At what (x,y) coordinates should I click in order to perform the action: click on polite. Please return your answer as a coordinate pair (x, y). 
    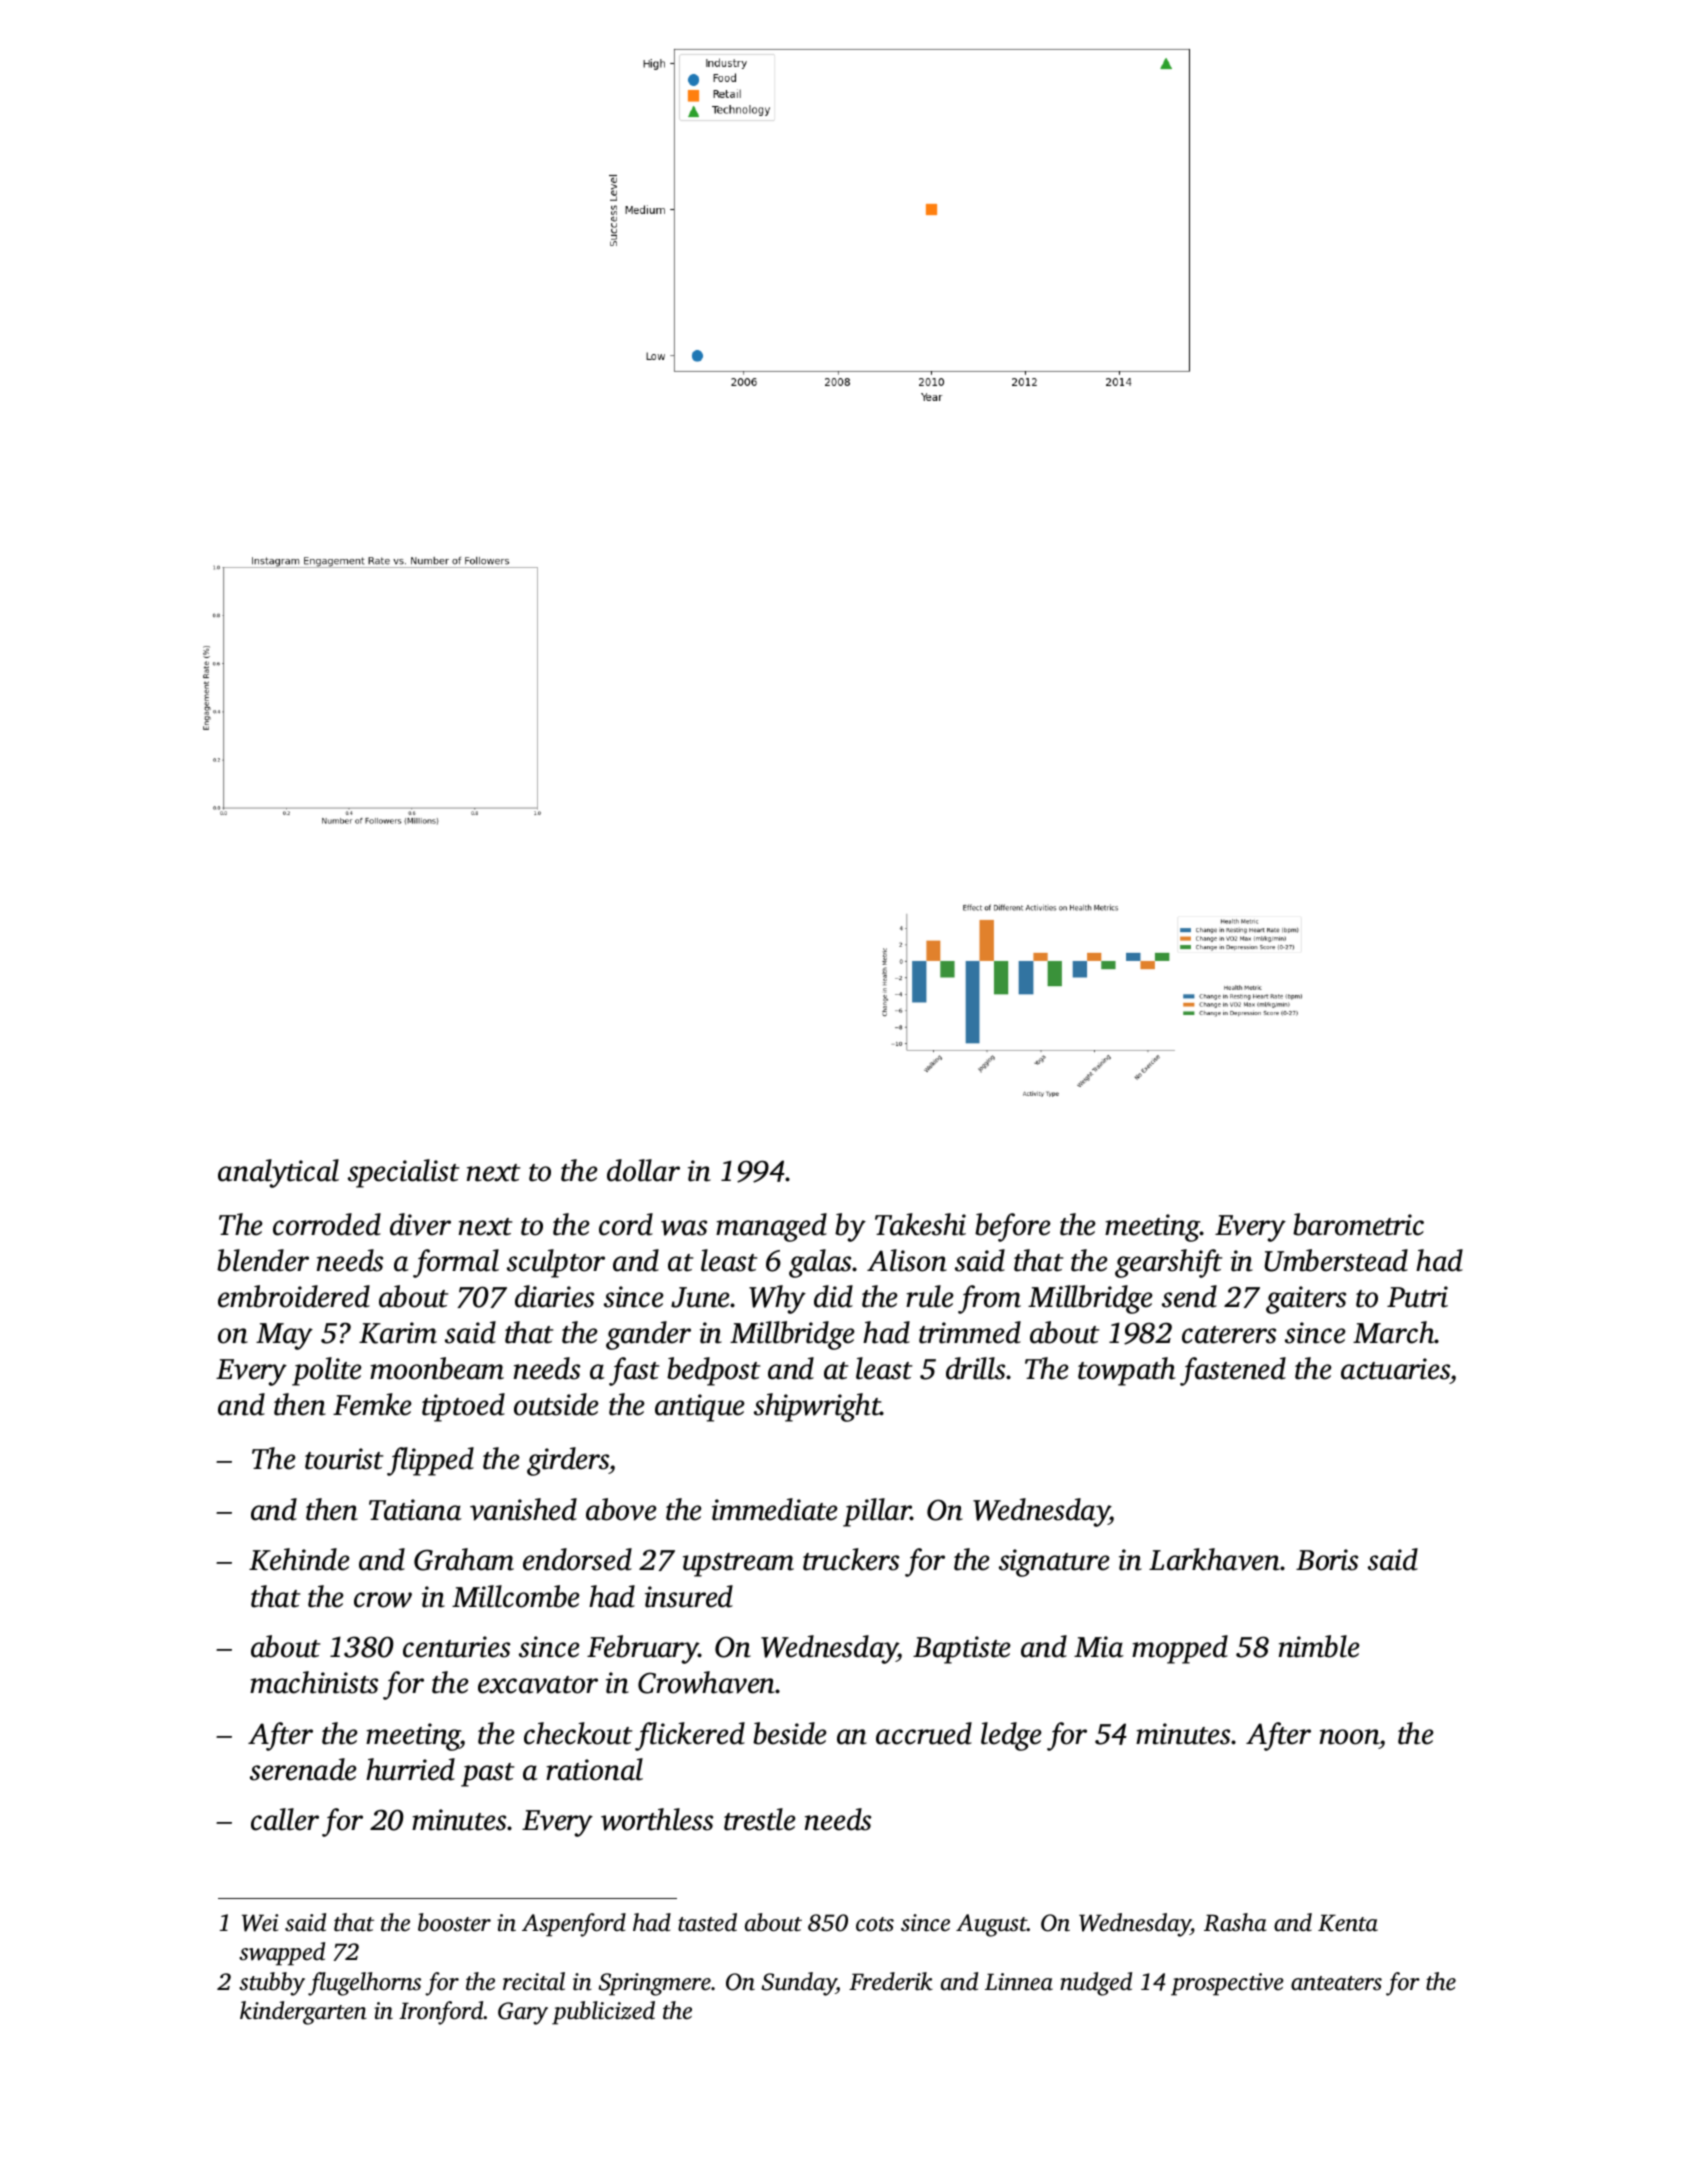
    Looking at the image, I should click on (327, 1371).
